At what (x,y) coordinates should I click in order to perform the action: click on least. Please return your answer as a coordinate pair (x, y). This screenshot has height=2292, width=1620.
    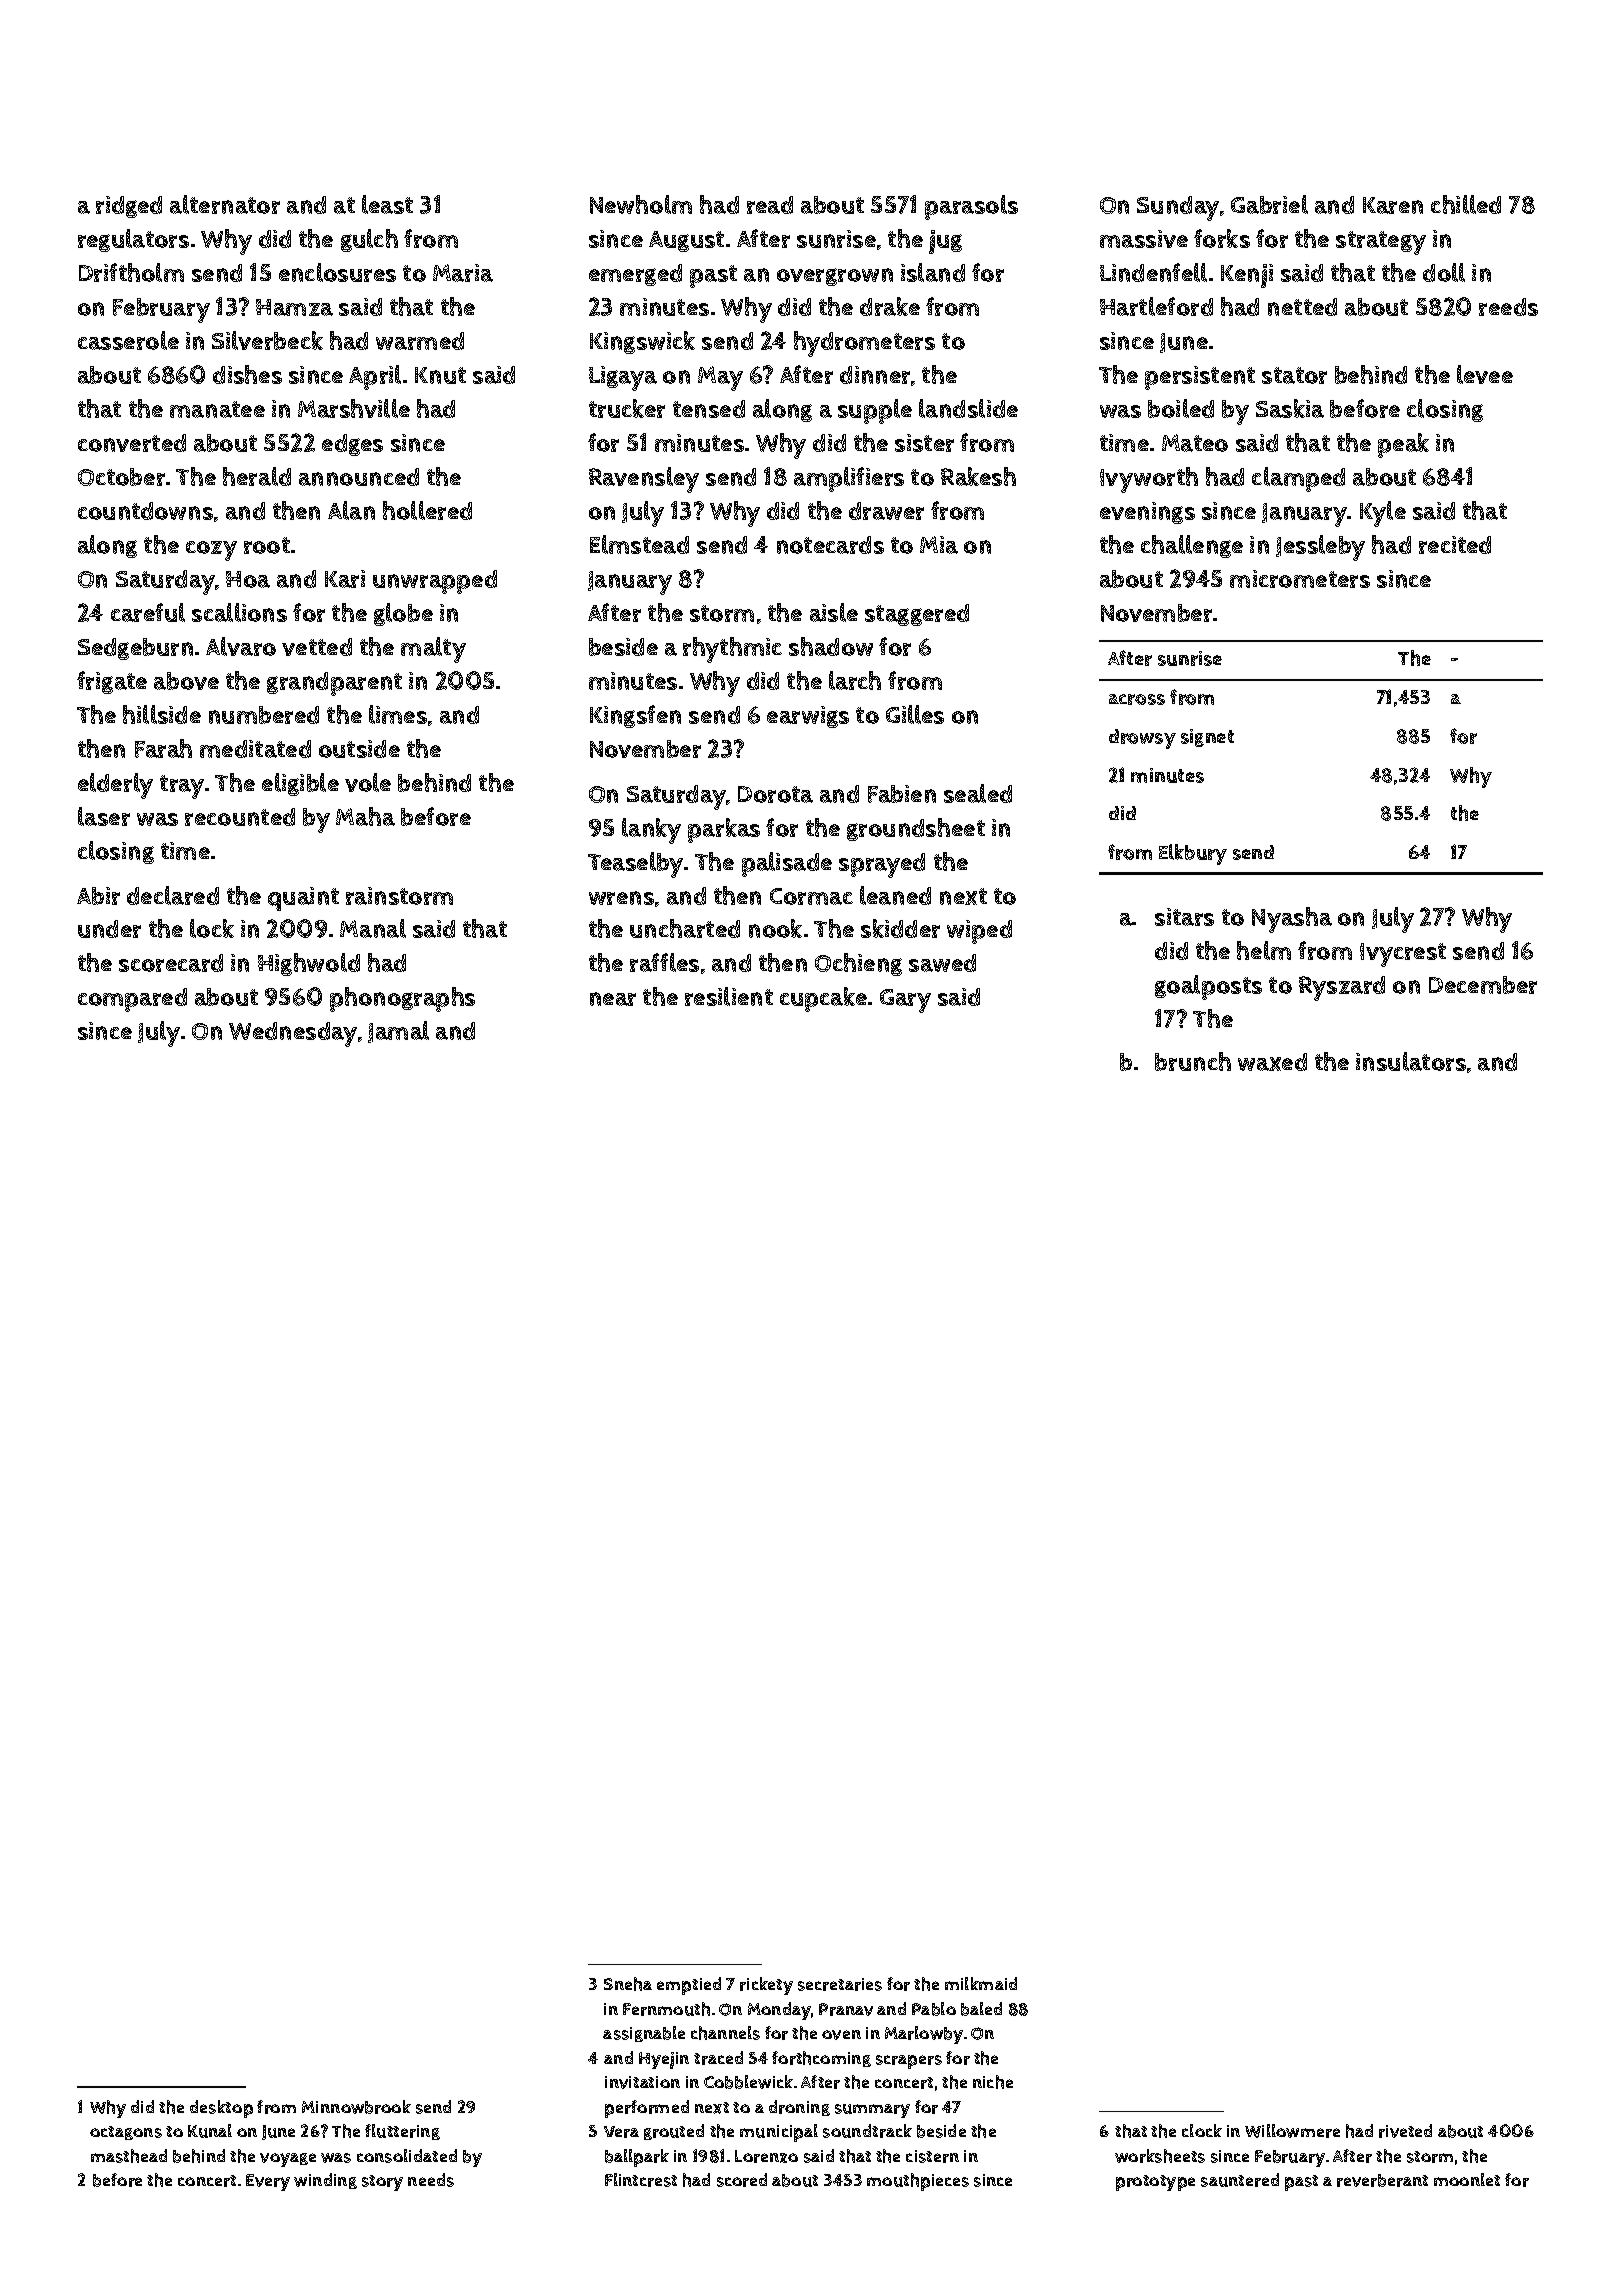
    Looking at the image, I should click on (387, 204).
